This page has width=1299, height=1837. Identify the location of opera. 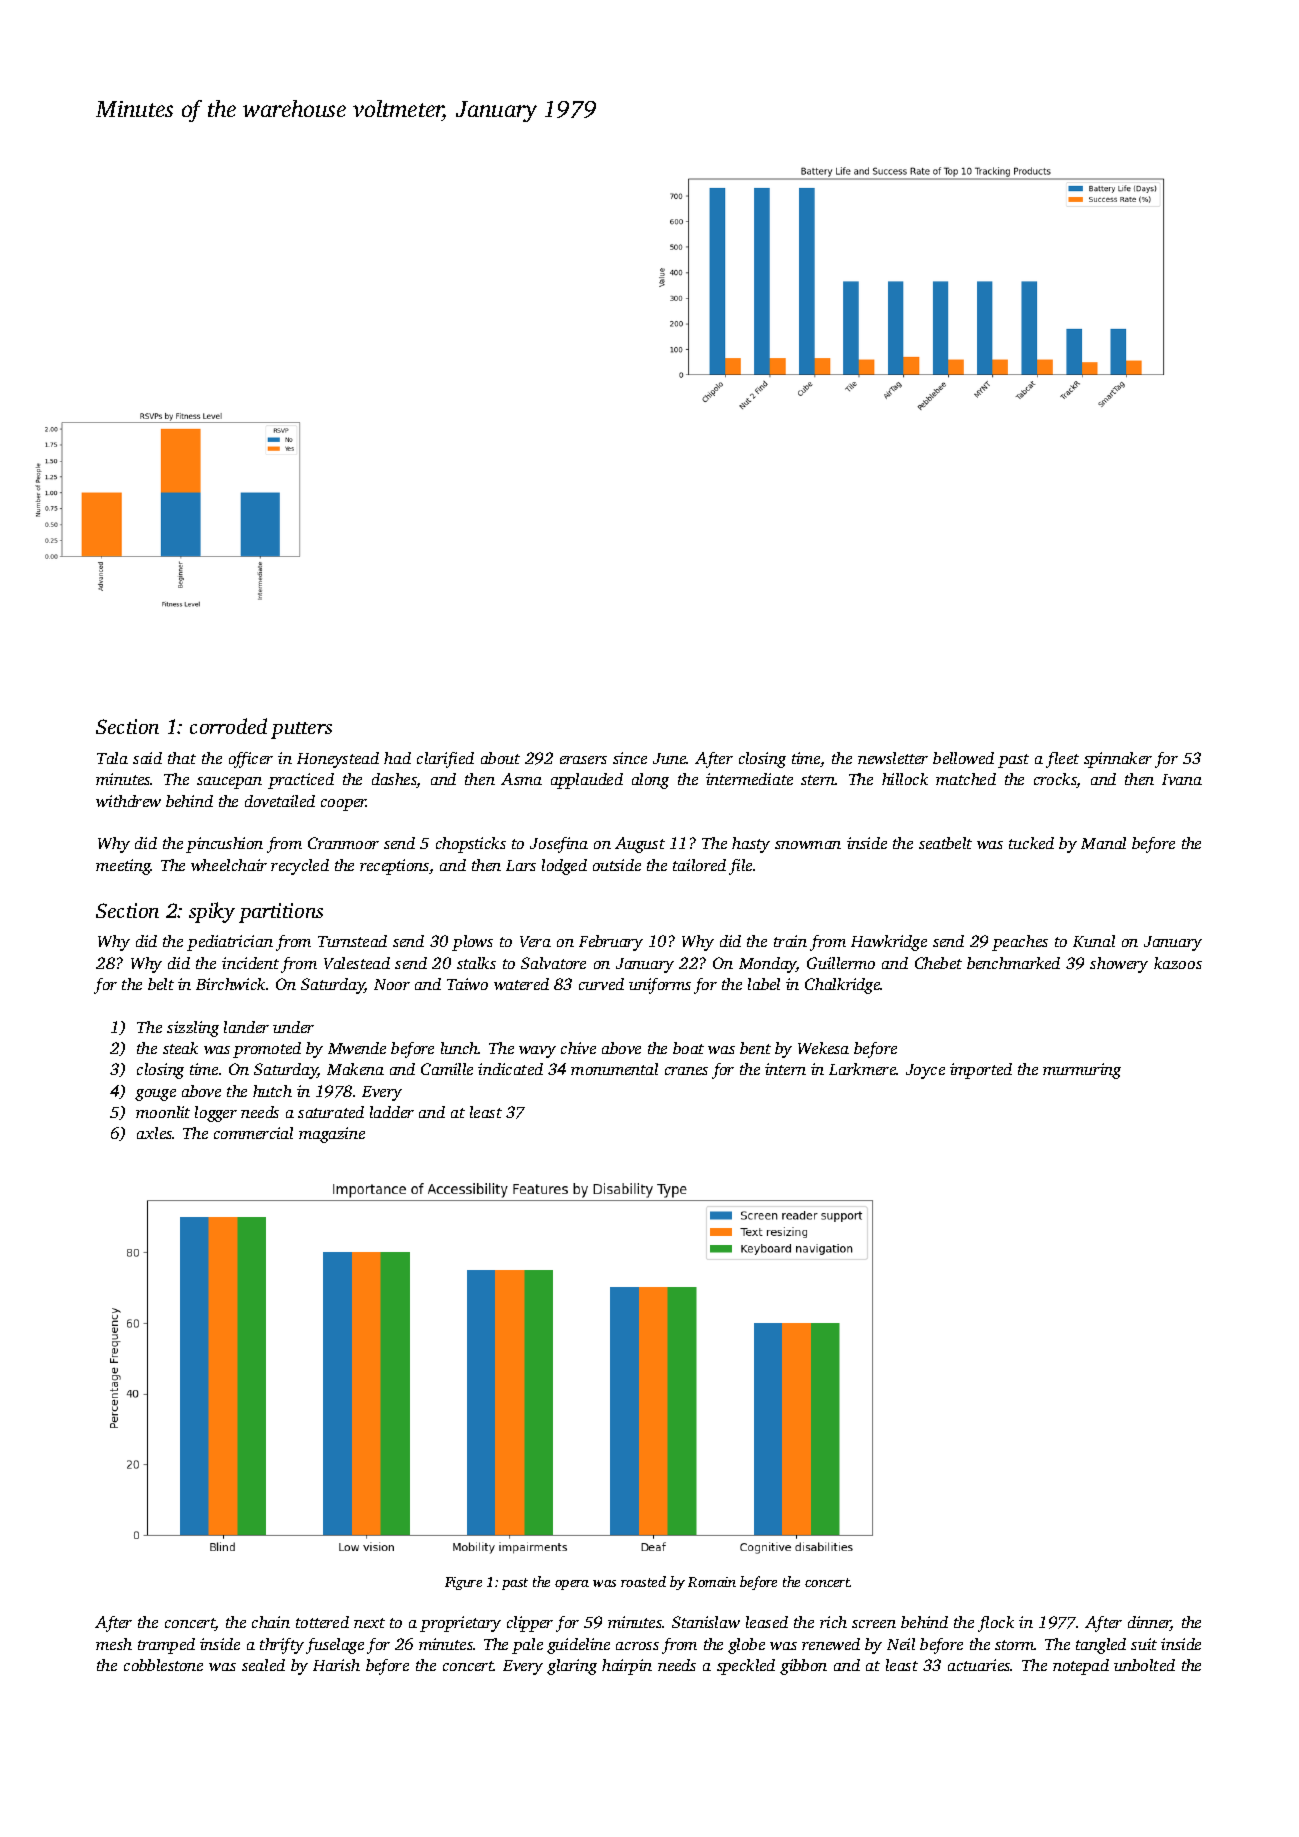
(572, 1585).
